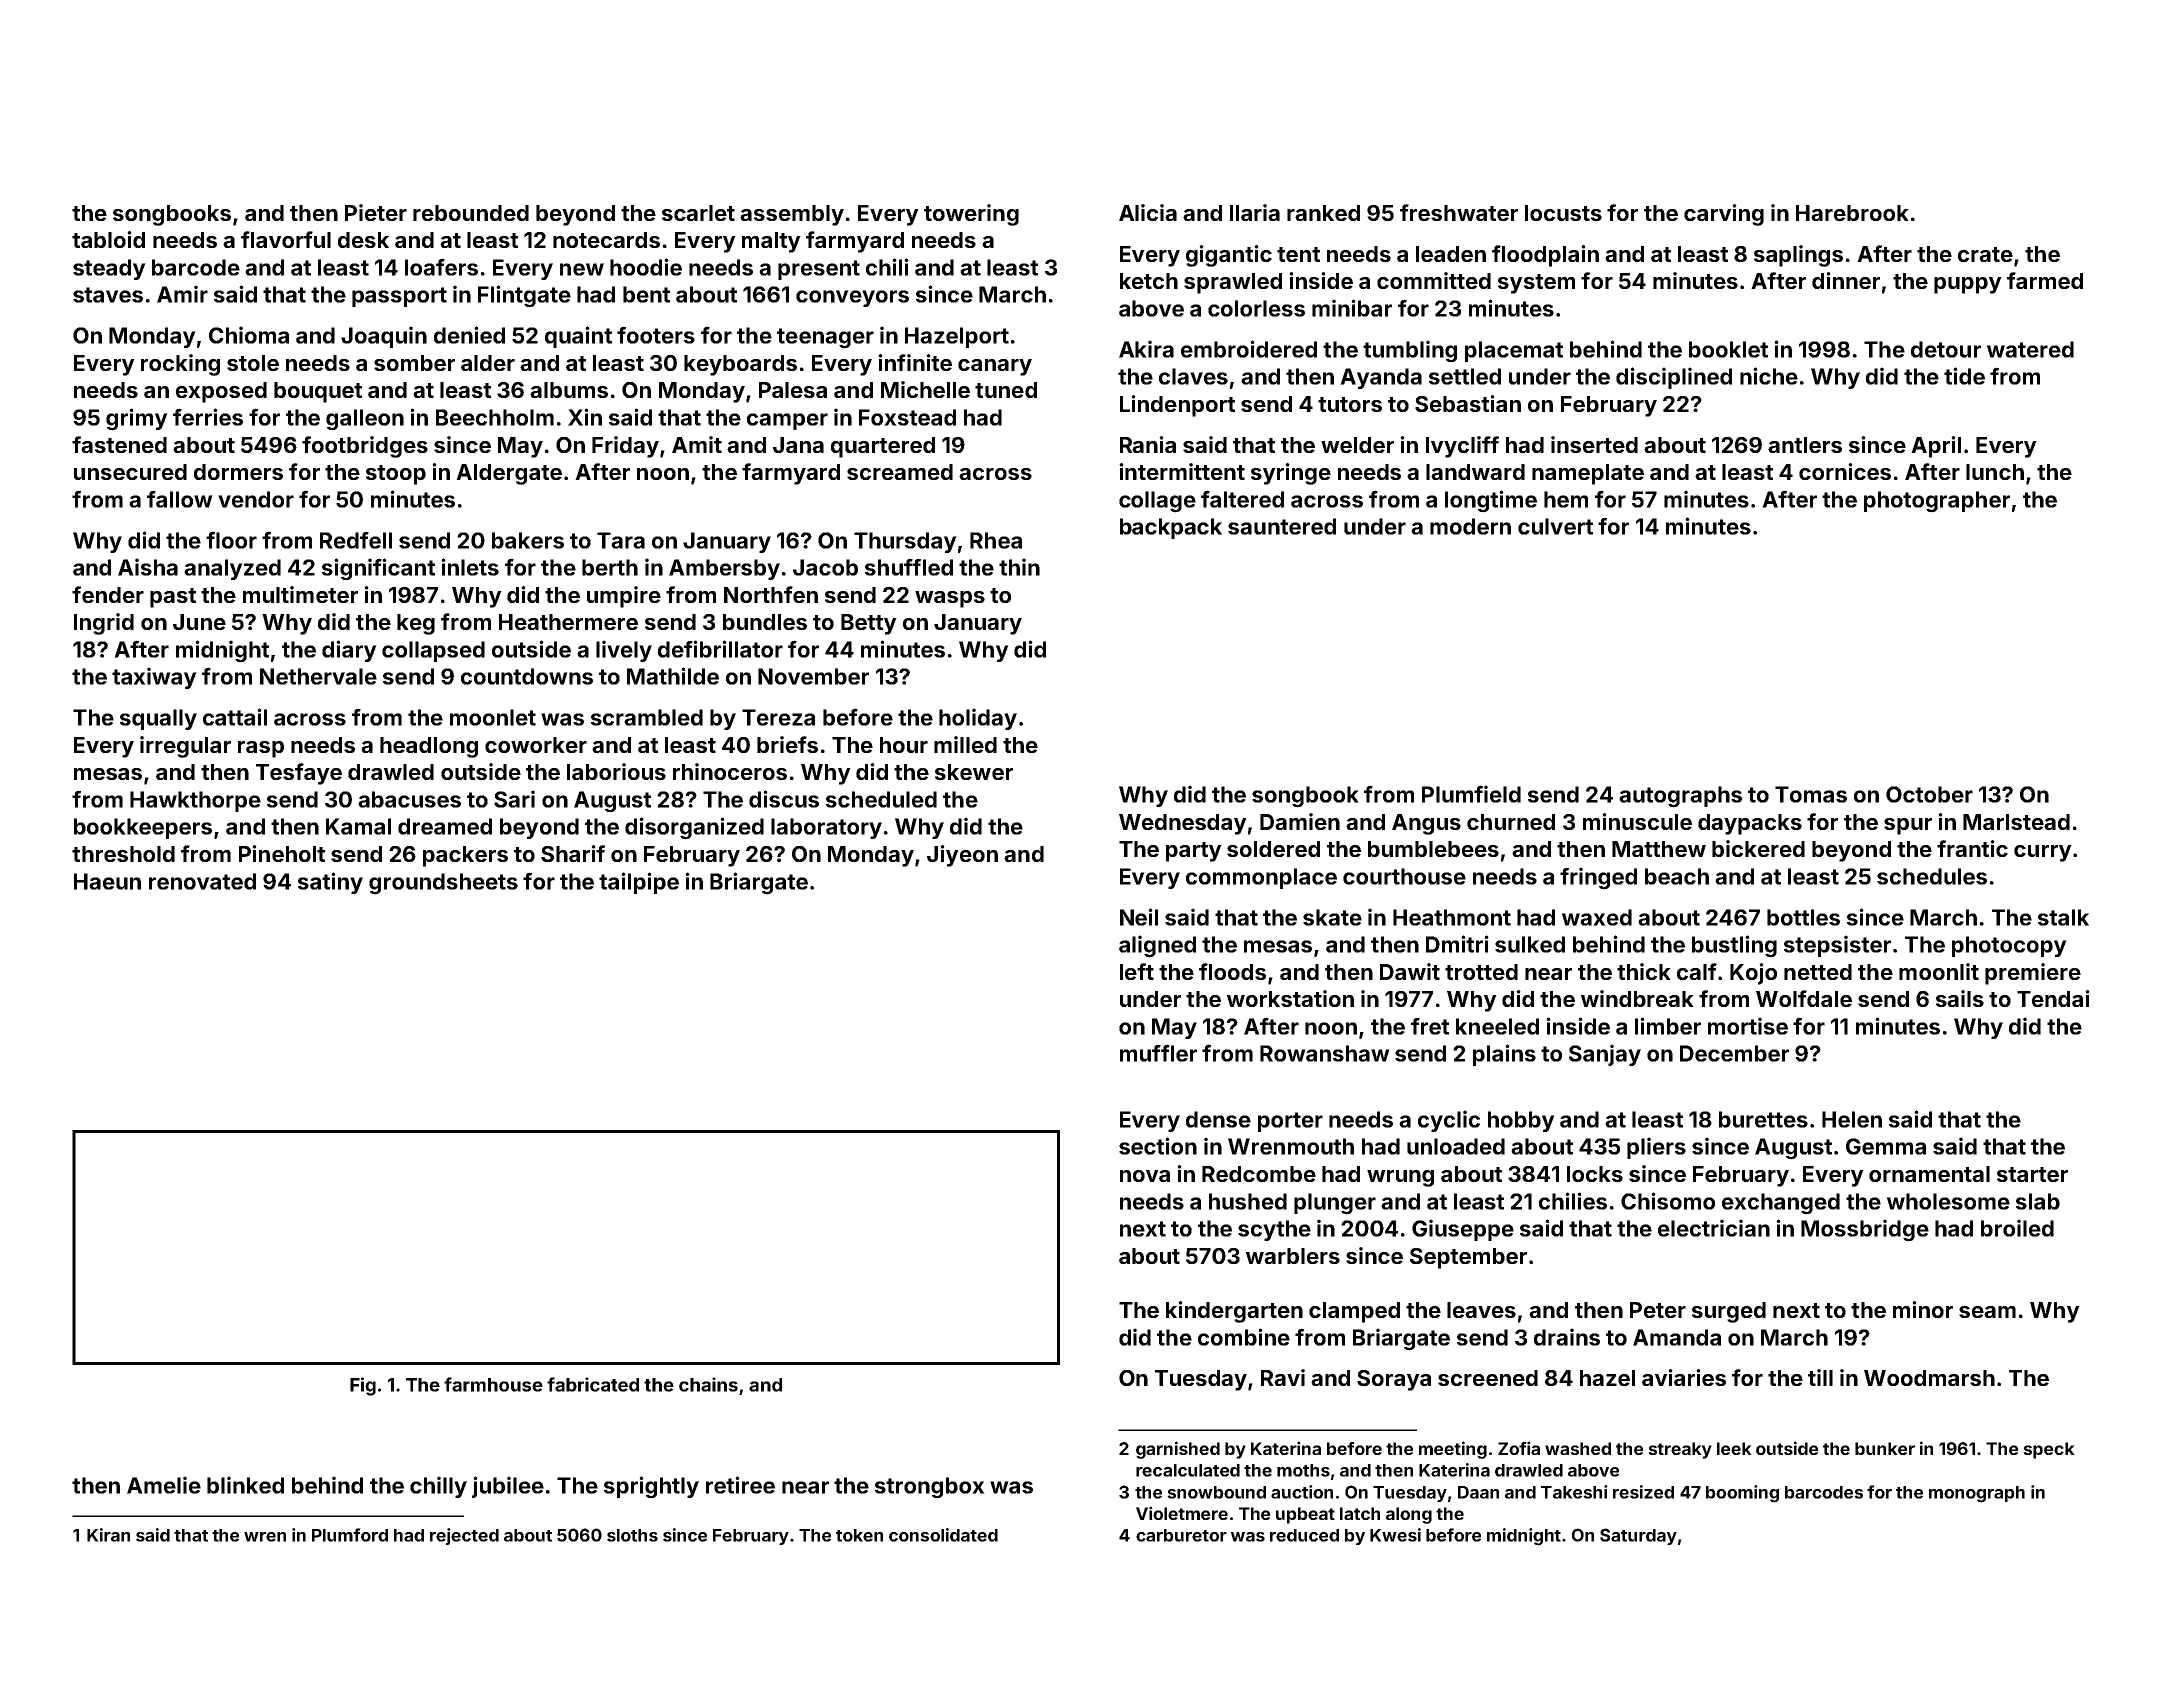 This document has width=2178, height=1683. I want to click on till, so click(1820, 1377).
